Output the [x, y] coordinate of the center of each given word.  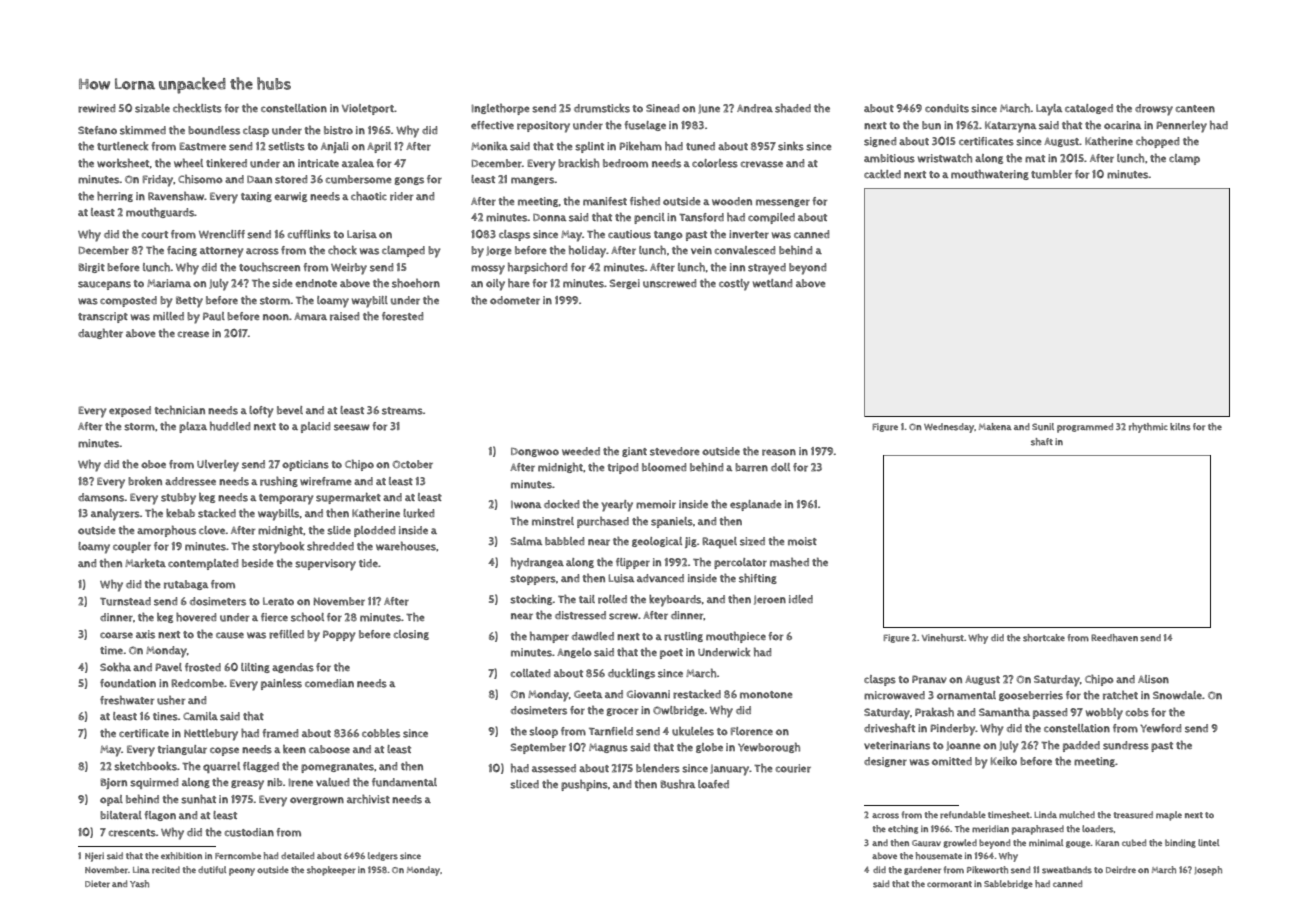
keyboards [675, 601]
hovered [196, 617]
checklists [197, 108]
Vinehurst [943, 638]
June [709, 109]
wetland [773, 283]
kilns [1180, 427]
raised [345, 316]
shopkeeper [331, 871]
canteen [1195, 108]
